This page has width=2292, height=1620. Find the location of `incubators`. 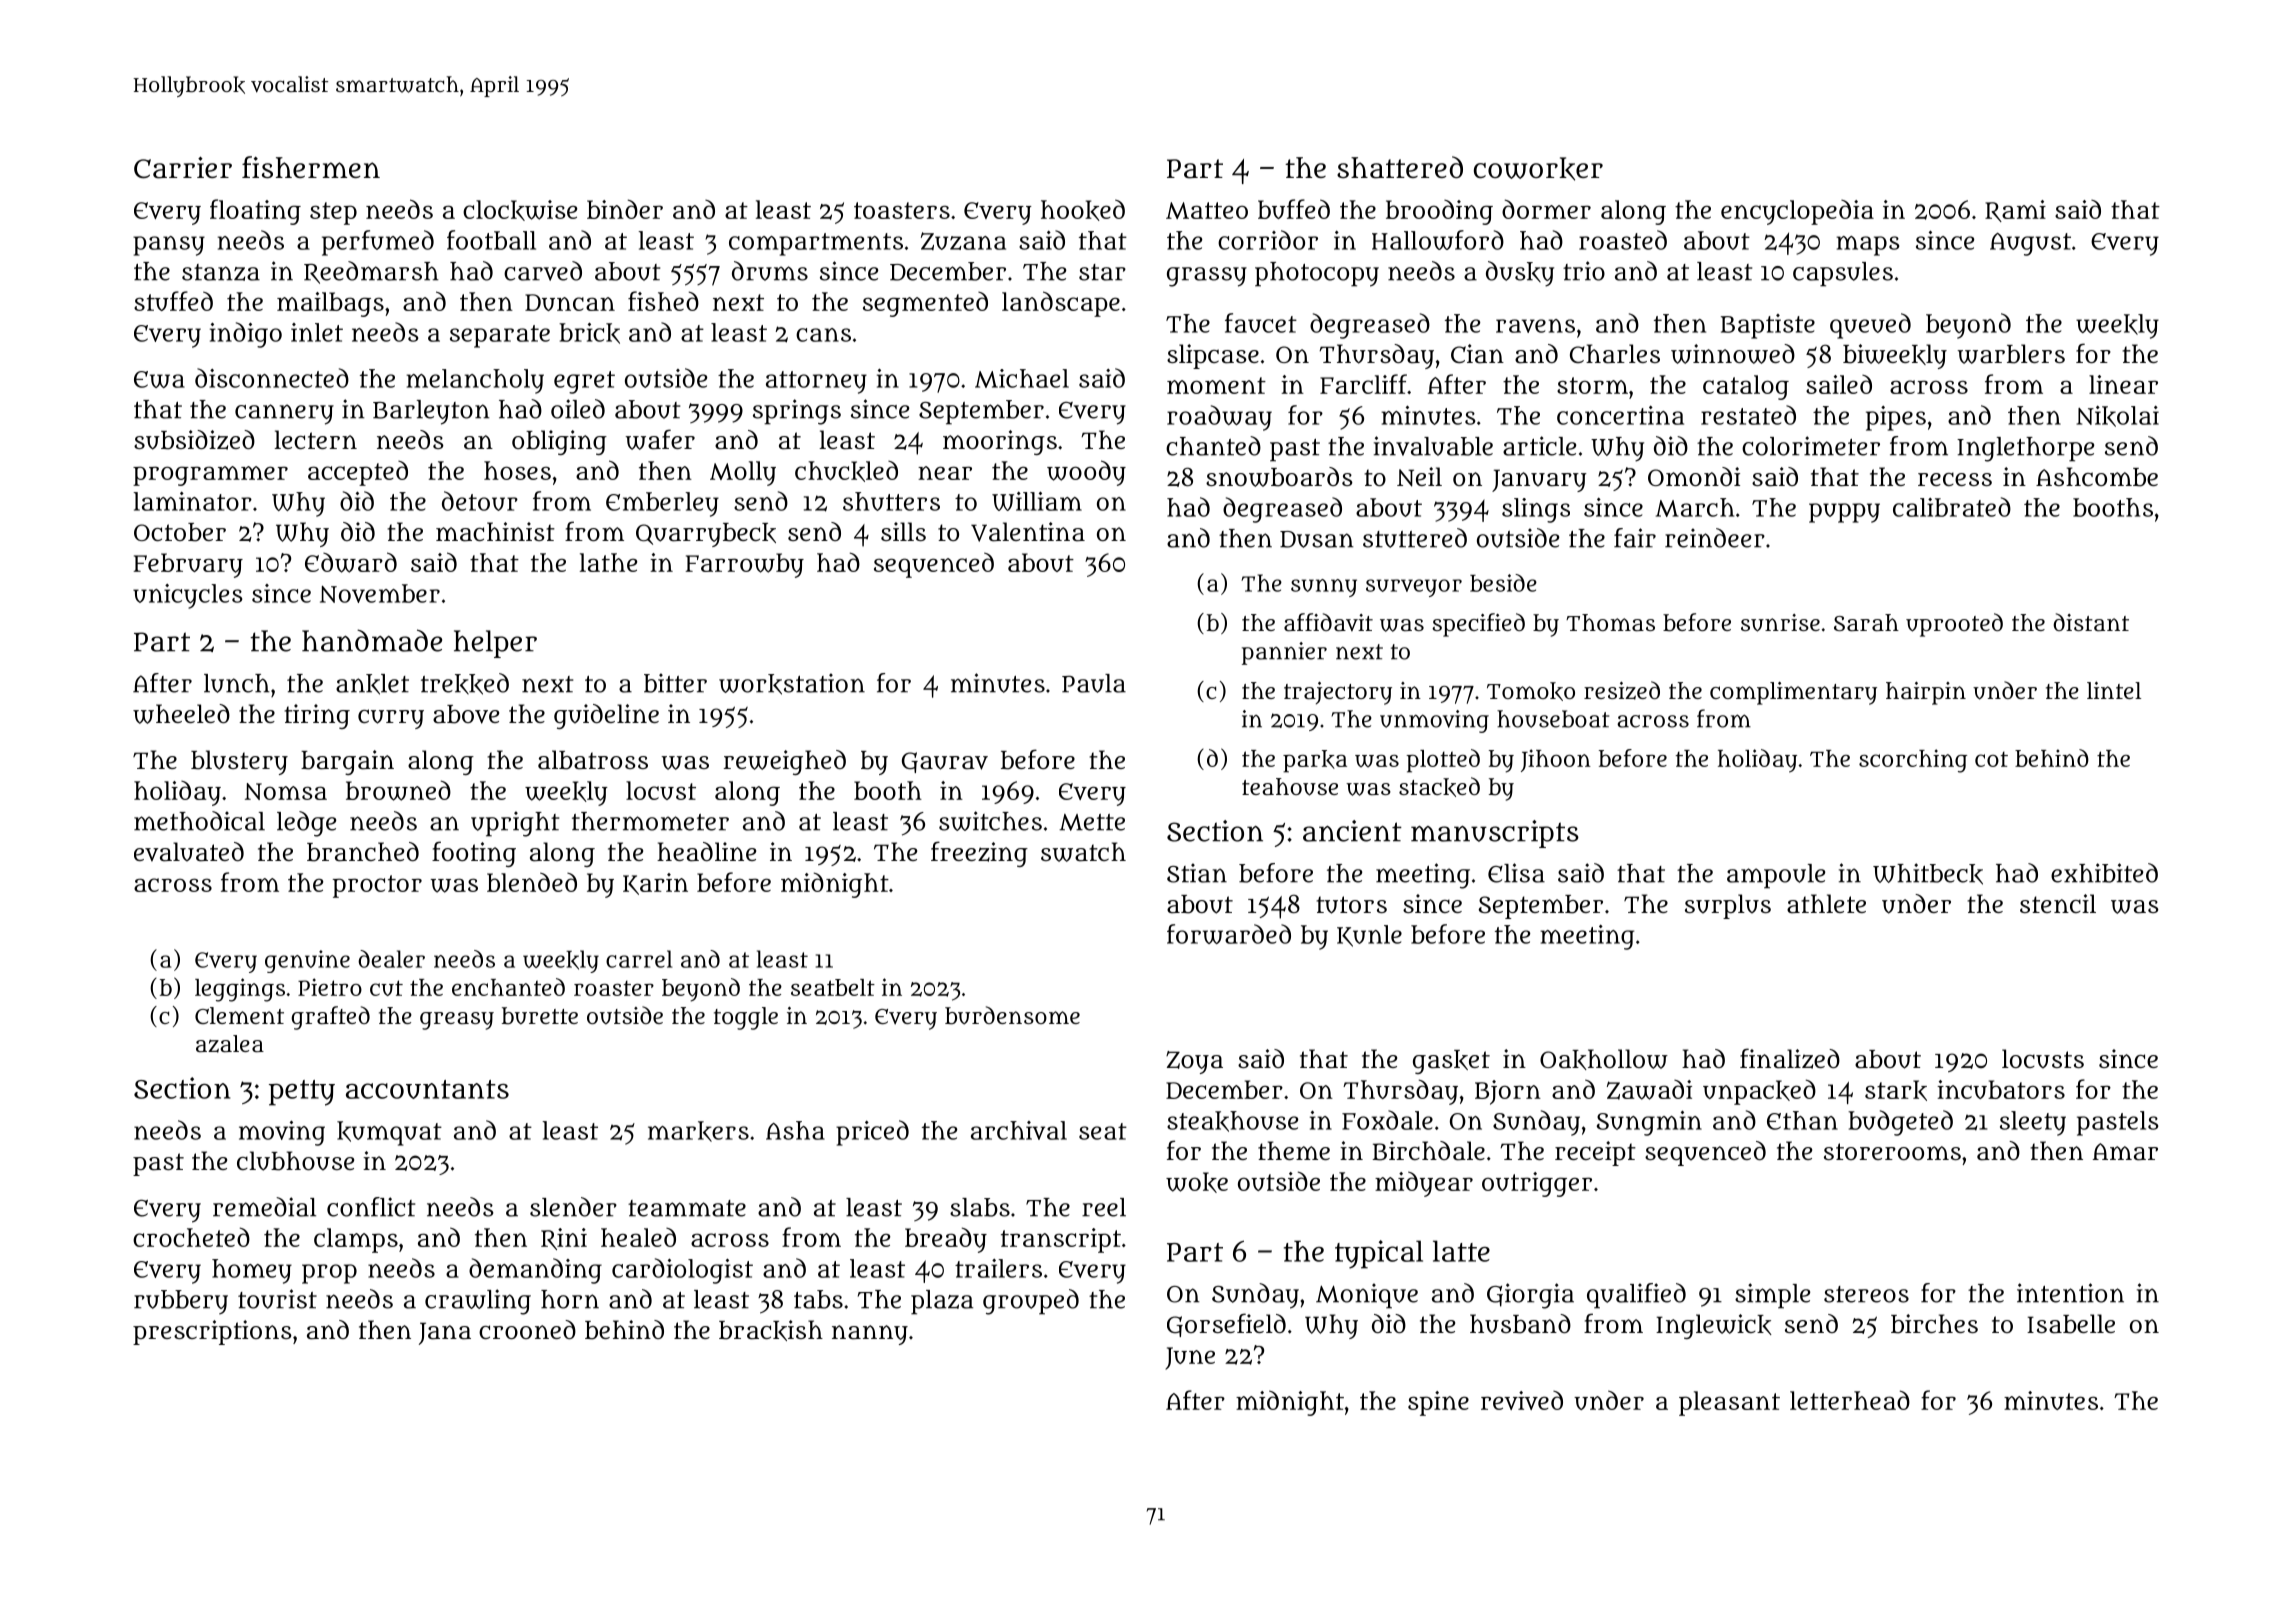

incubators is located at coordinates (2001, 1089).
